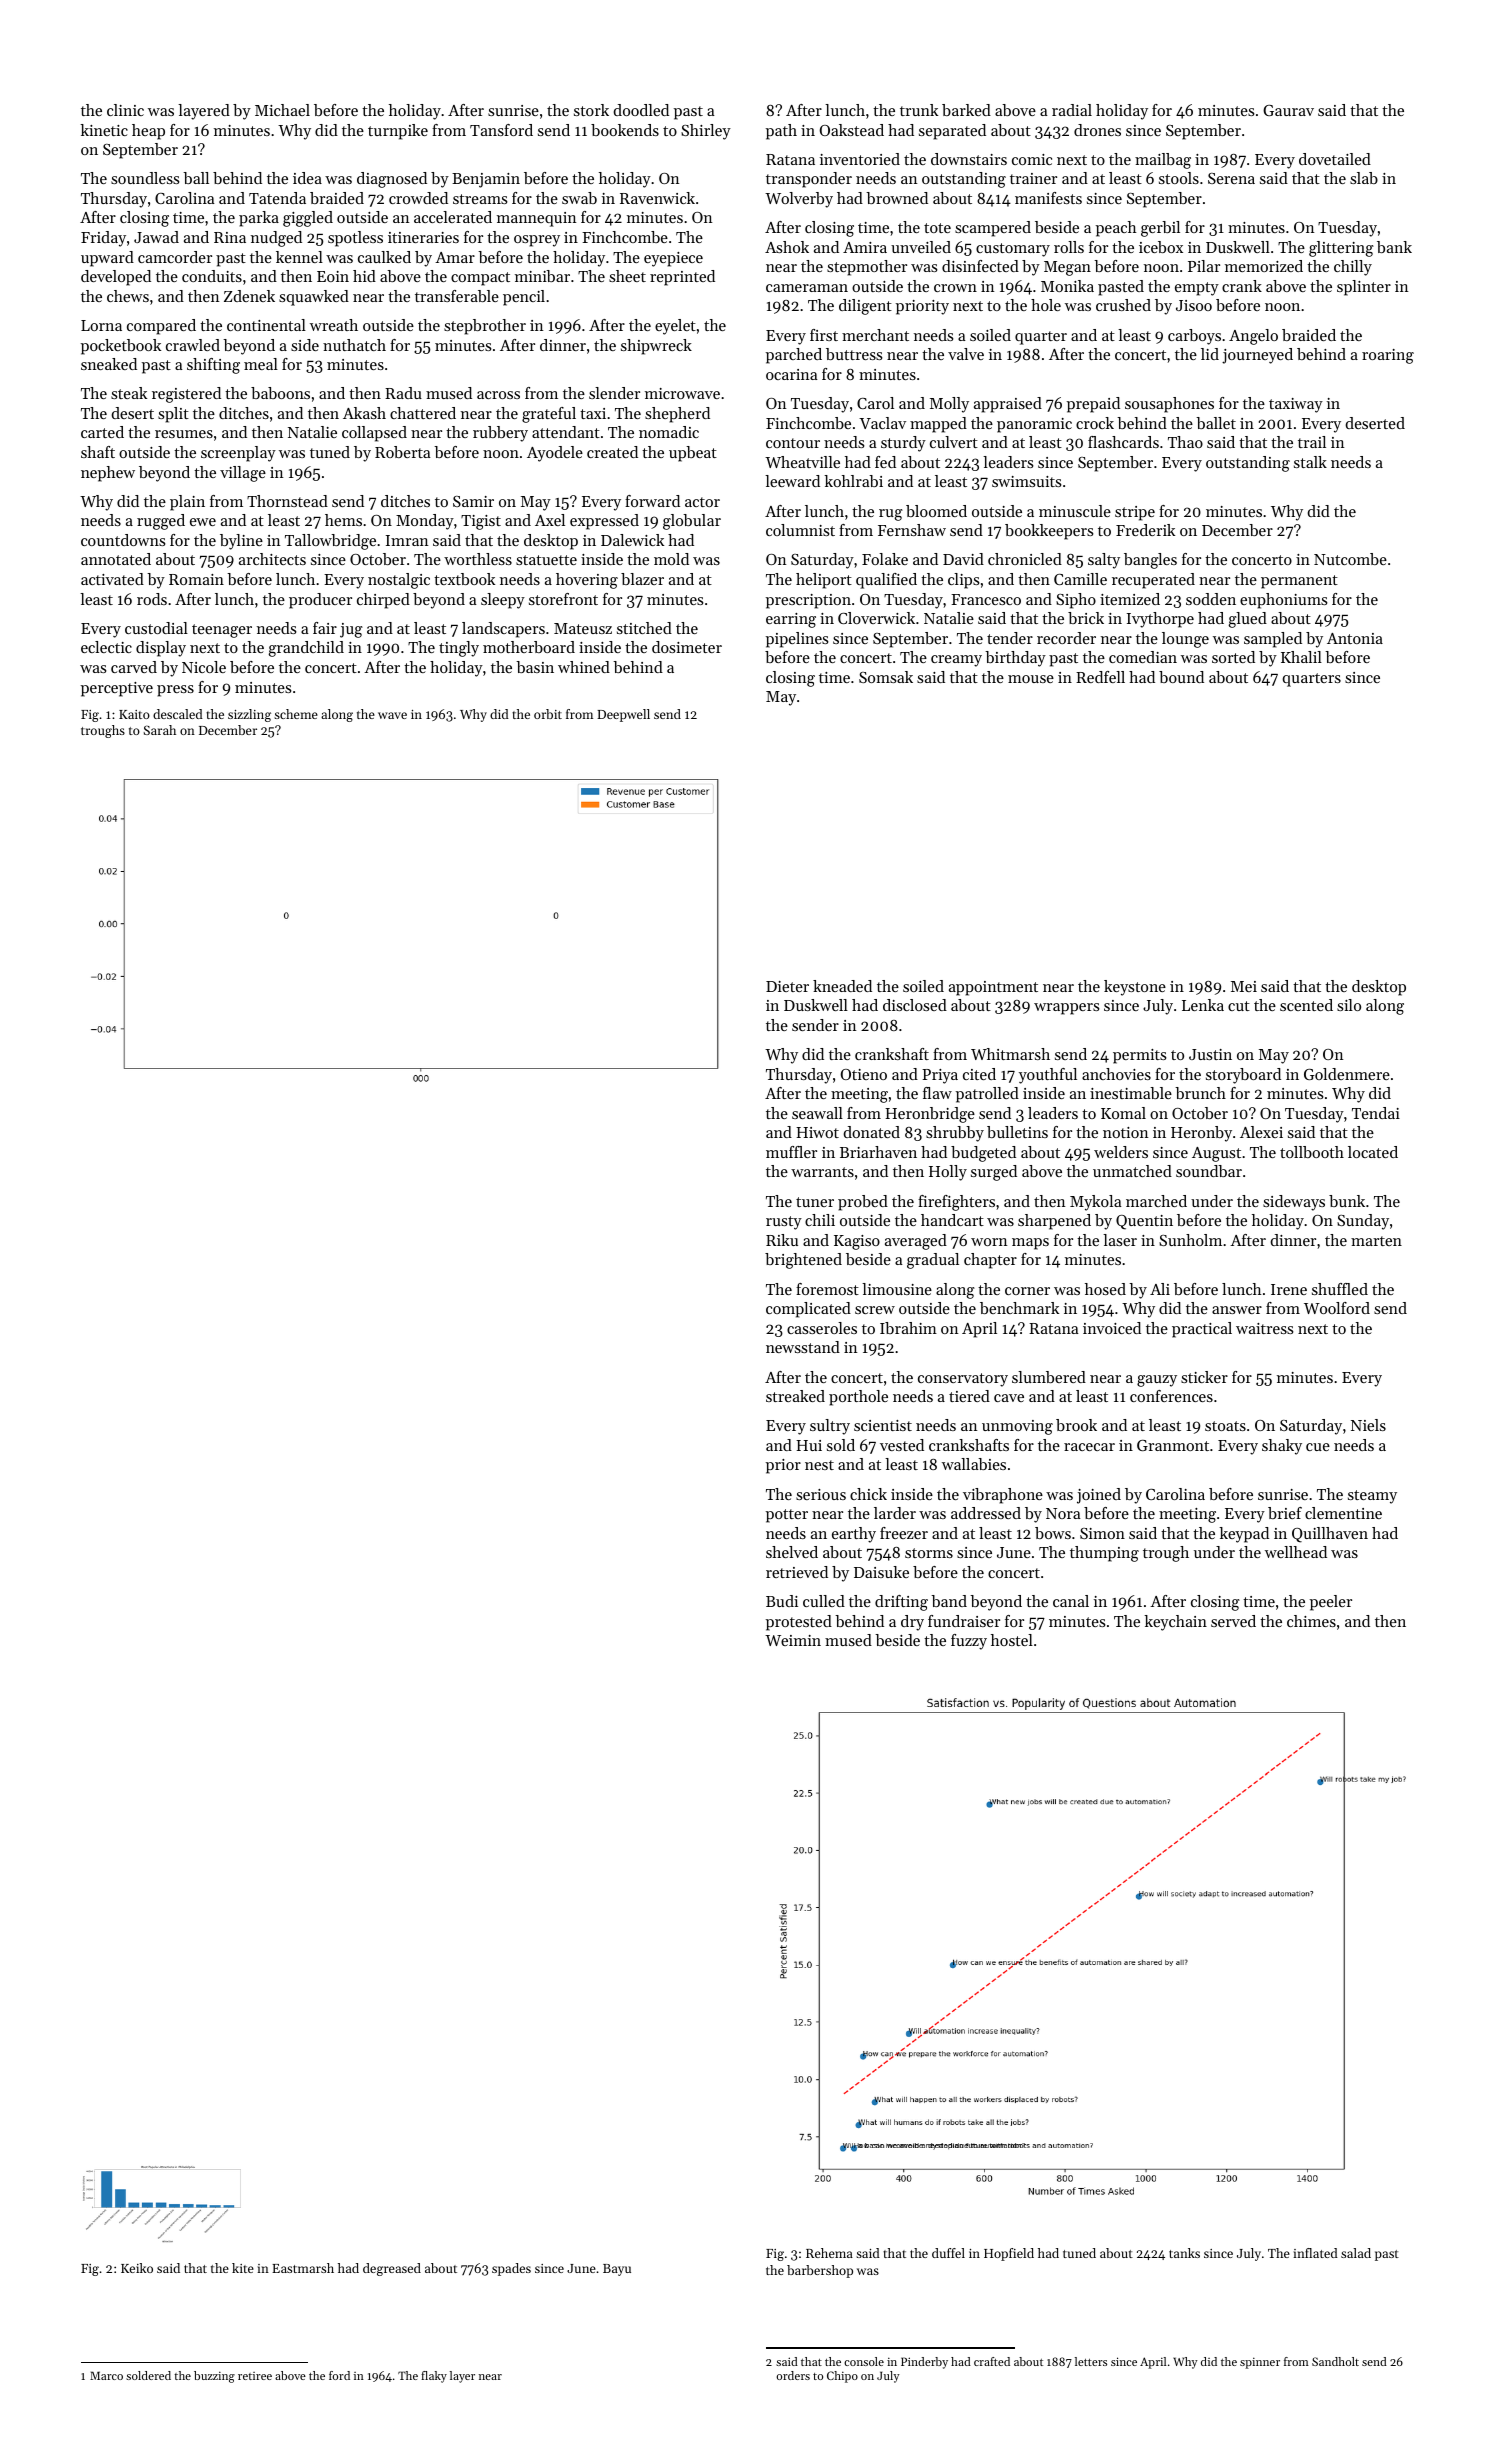 This page has width=1496, height=2464. I want to click on compared, so click(161, 327).
